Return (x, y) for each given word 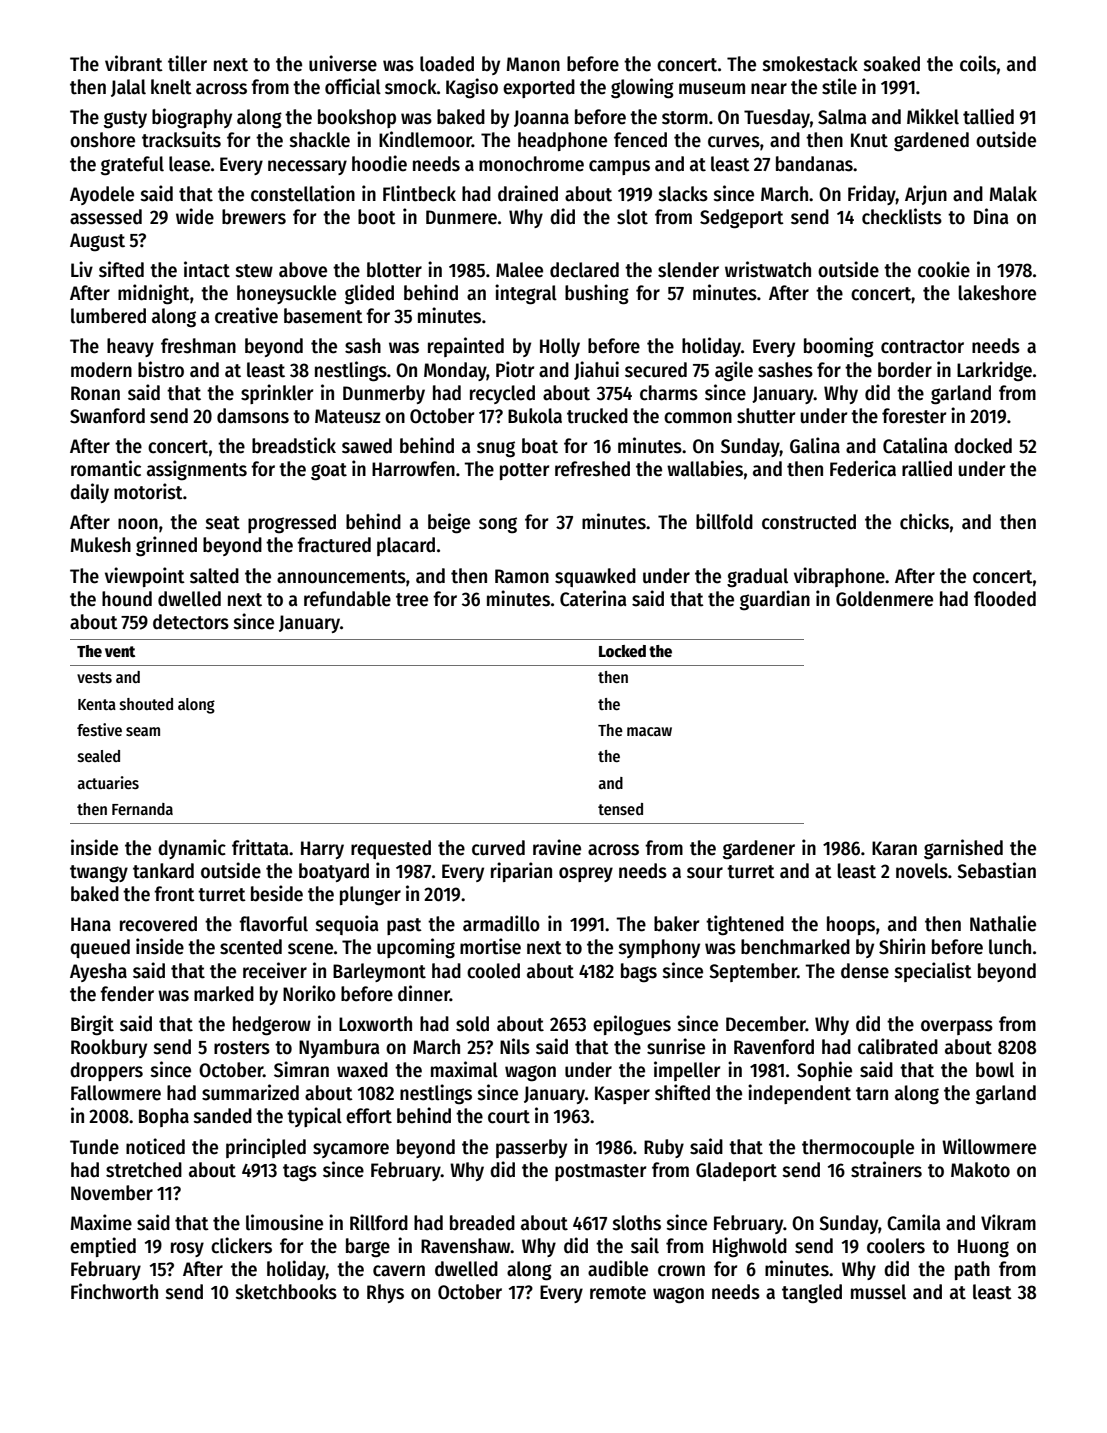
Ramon (522, 576)
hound (127, 599)
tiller (187, 63)
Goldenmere (884, 599)
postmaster (600, 1172)
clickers (241, 1245)
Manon (533, 64)
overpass (957, 1027)
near (769, 89)
